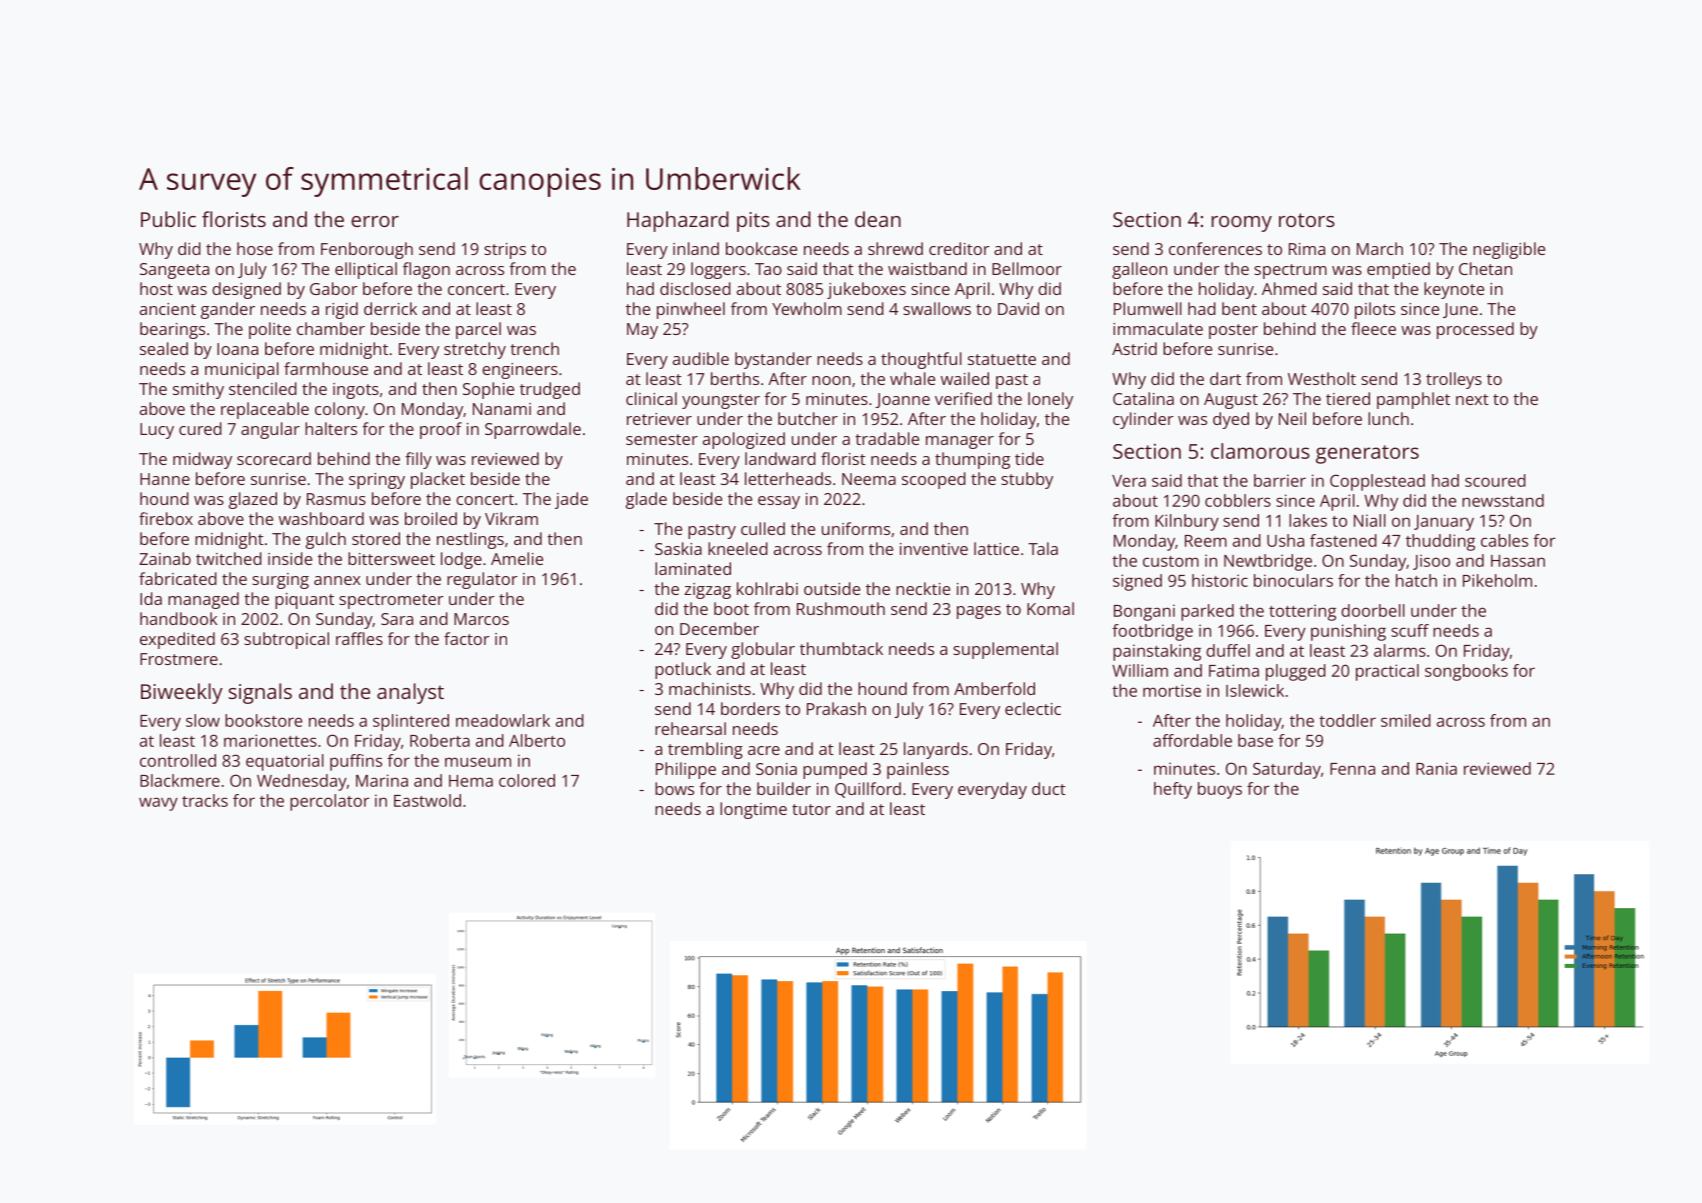  Describe the element at coordinates (1296, 672) in the screenshot. I see `plugged` at that location.
